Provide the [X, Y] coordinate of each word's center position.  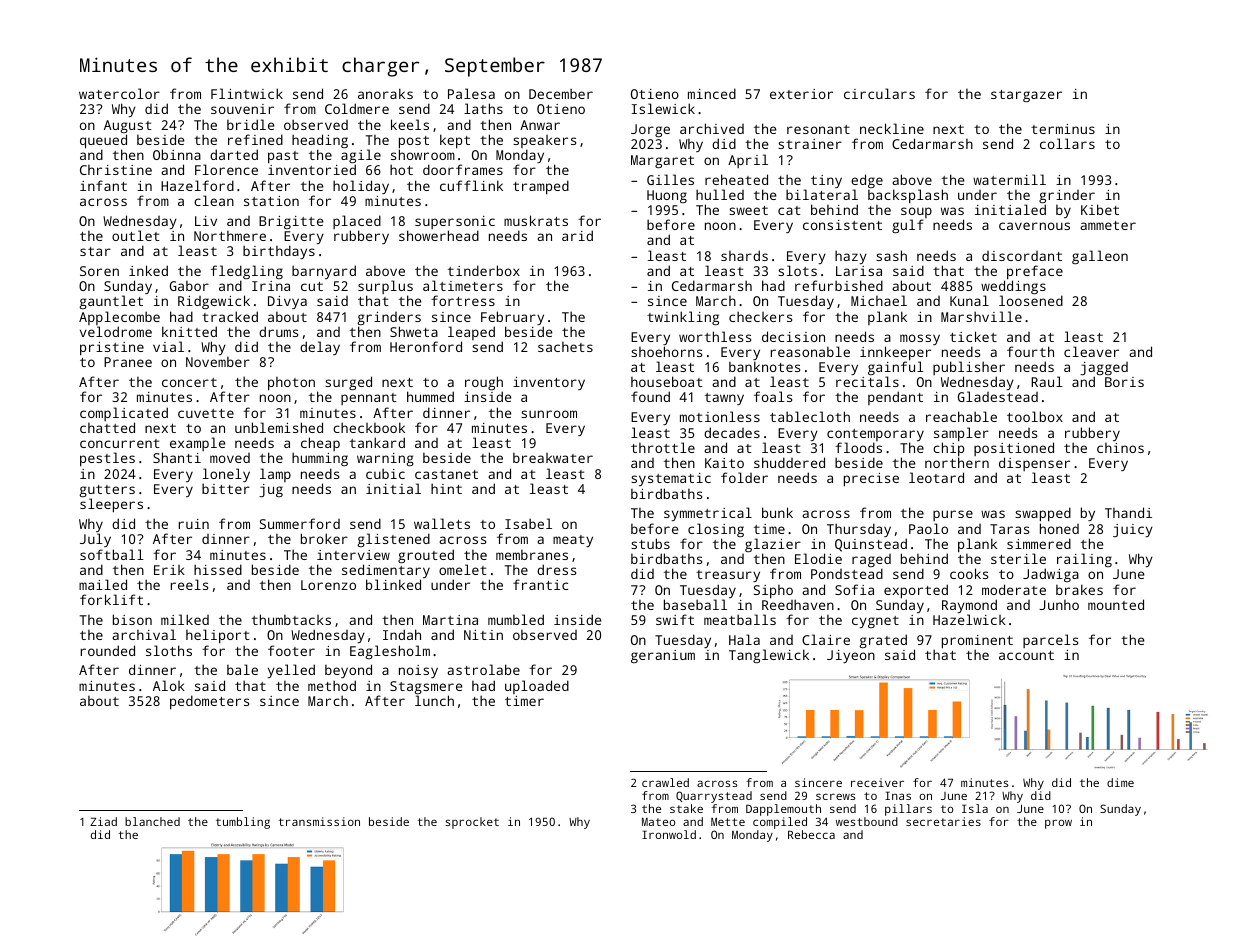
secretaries [943, 821]
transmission [319, 821]
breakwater [553, 458]
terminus [1063, 129]
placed [357, 222]
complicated [124, 414]
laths [483, 108]
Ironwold [669, 834]
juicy [1133, 530]
